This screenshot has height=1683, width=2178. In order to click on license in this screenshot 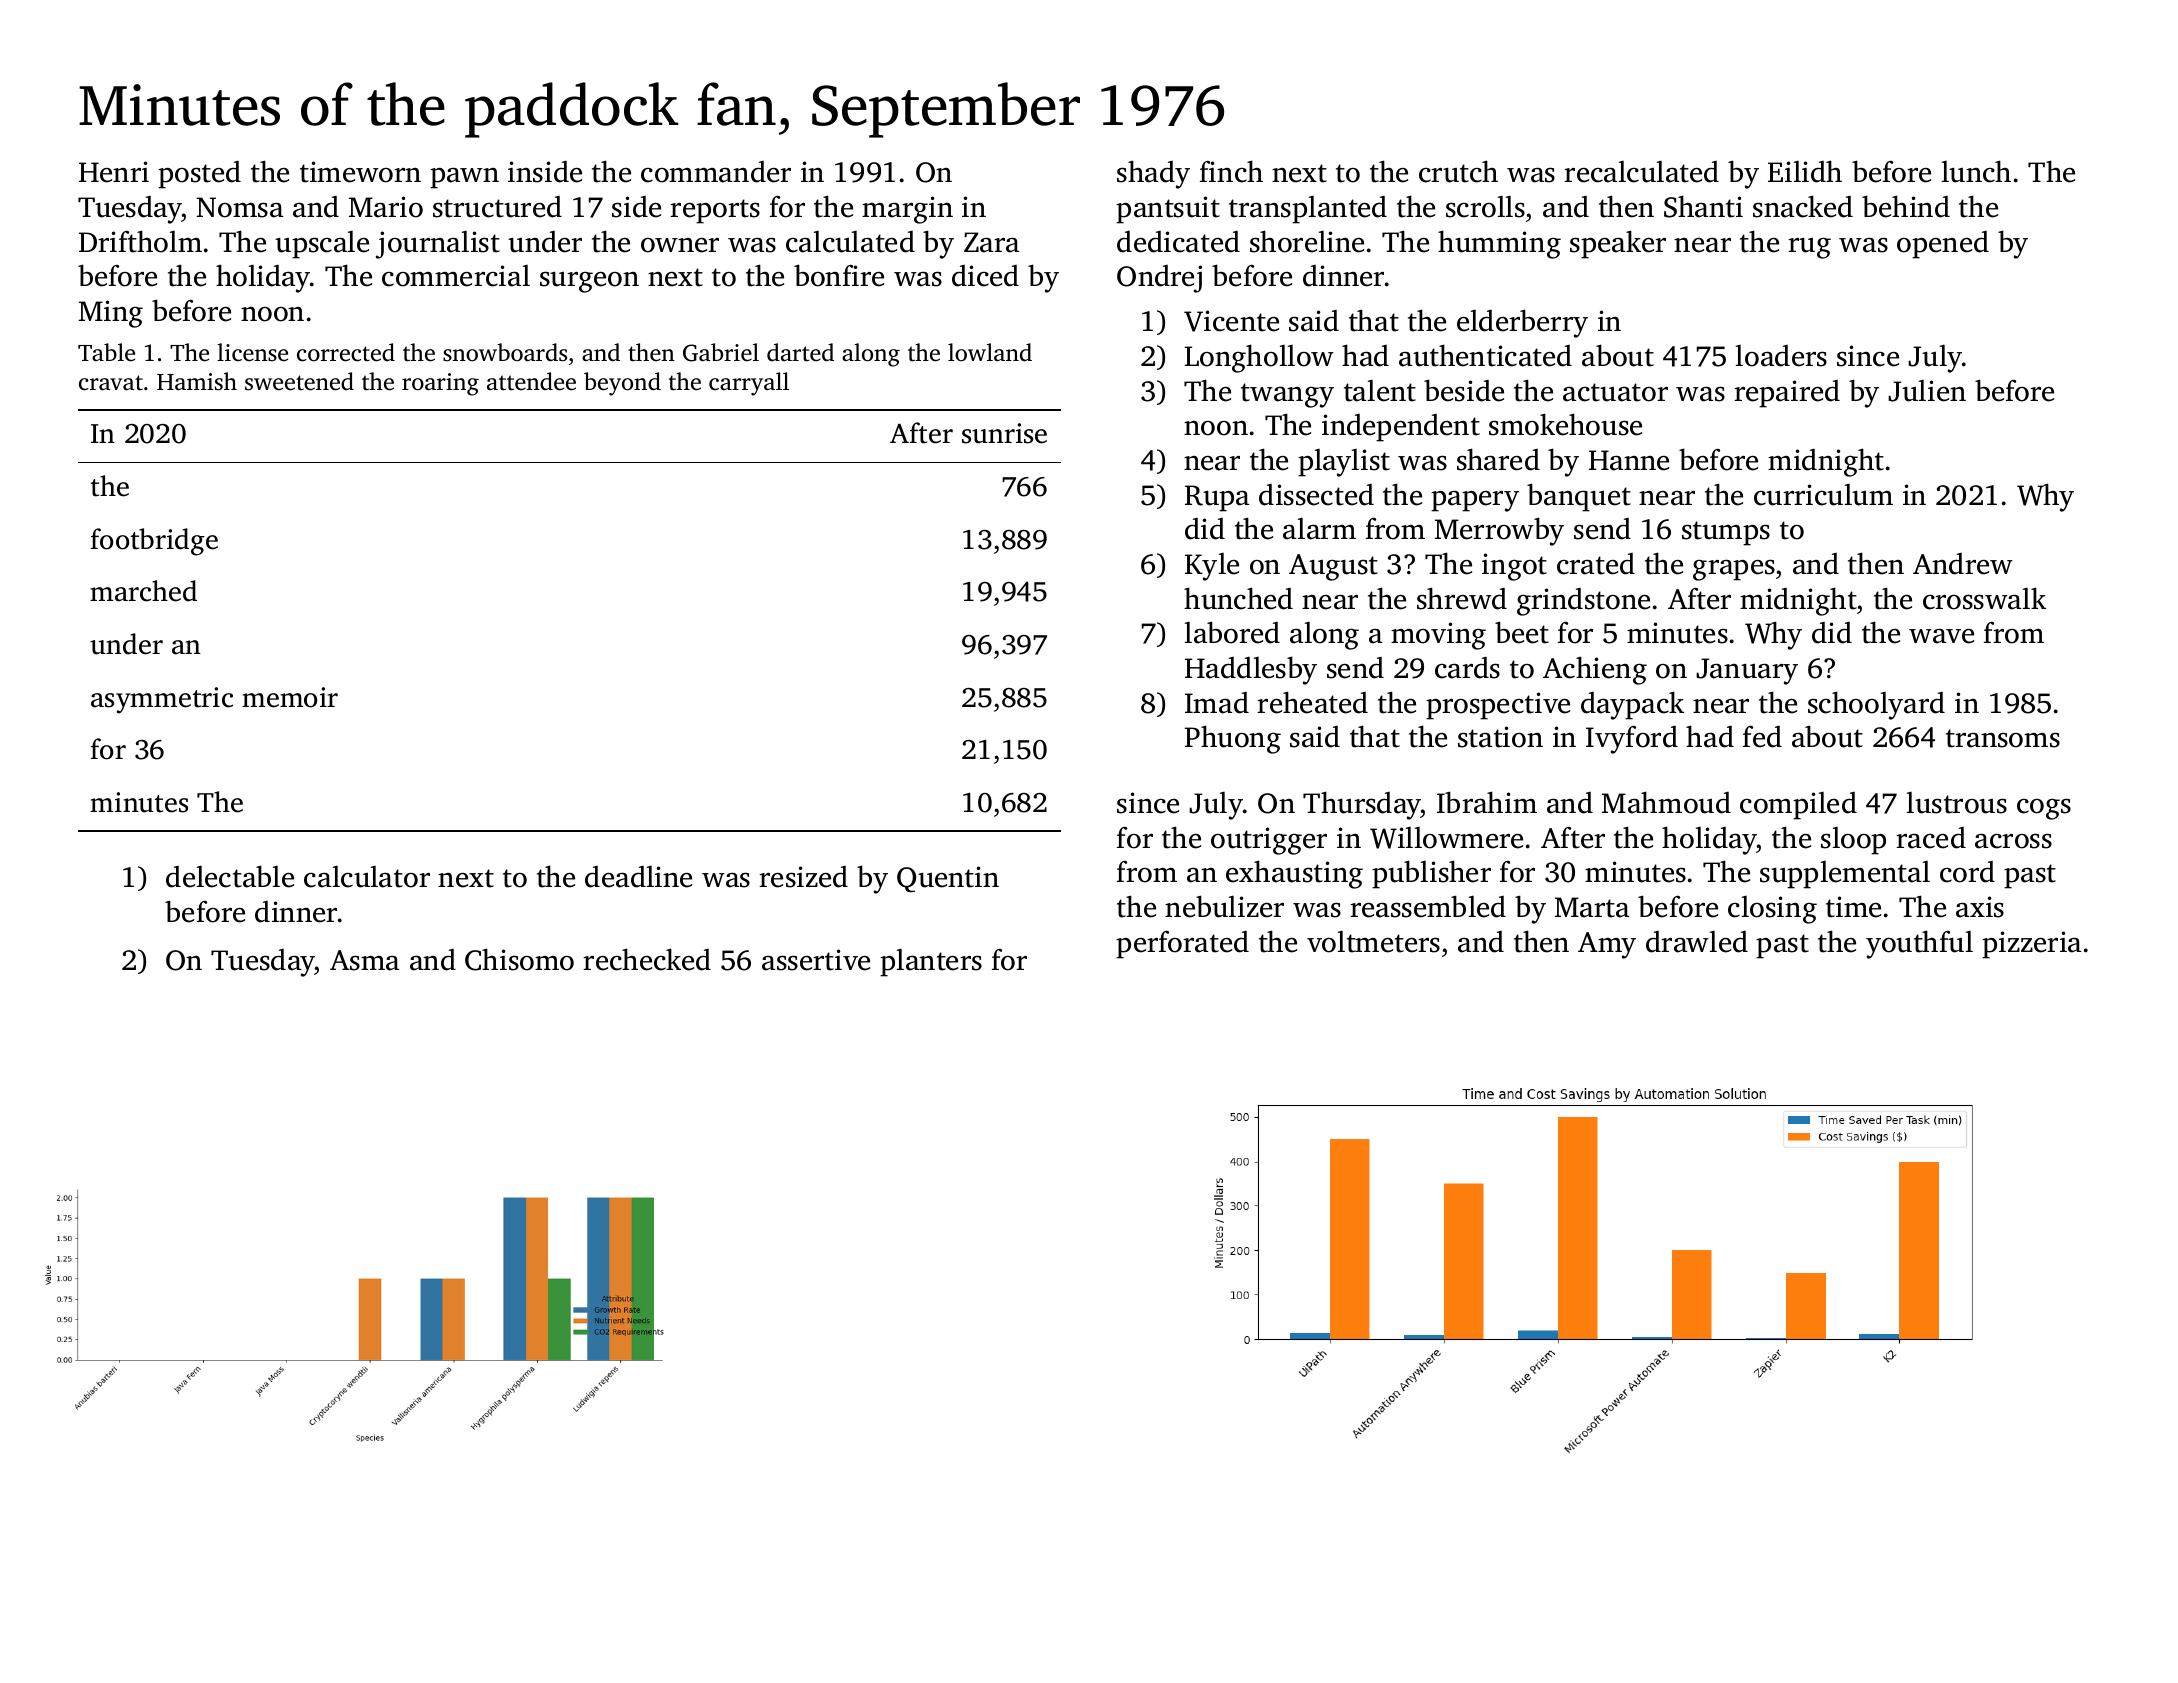, I will do `click(252, 352)`.
